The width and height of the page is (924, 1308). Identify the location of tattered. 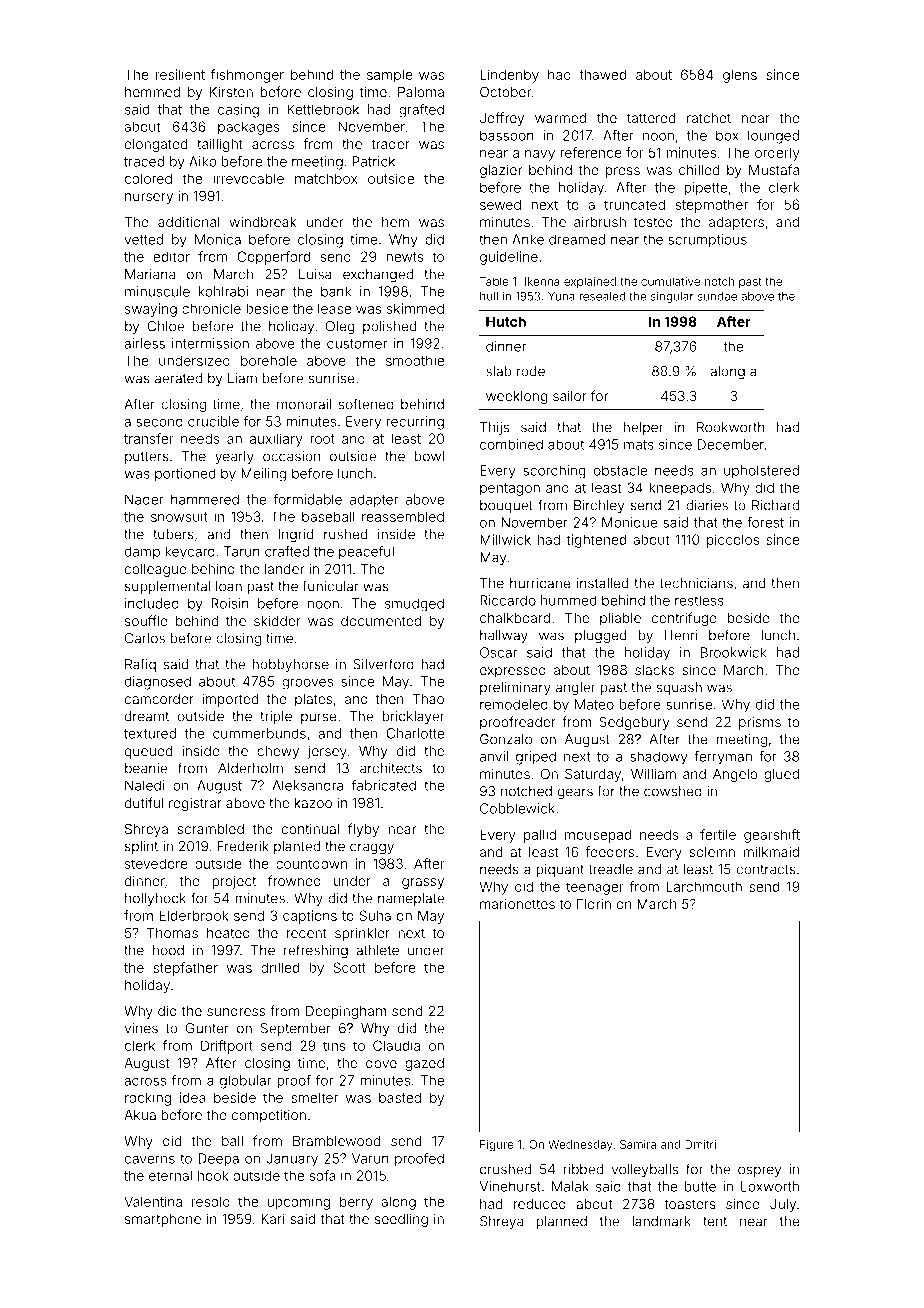
(651, 118).
